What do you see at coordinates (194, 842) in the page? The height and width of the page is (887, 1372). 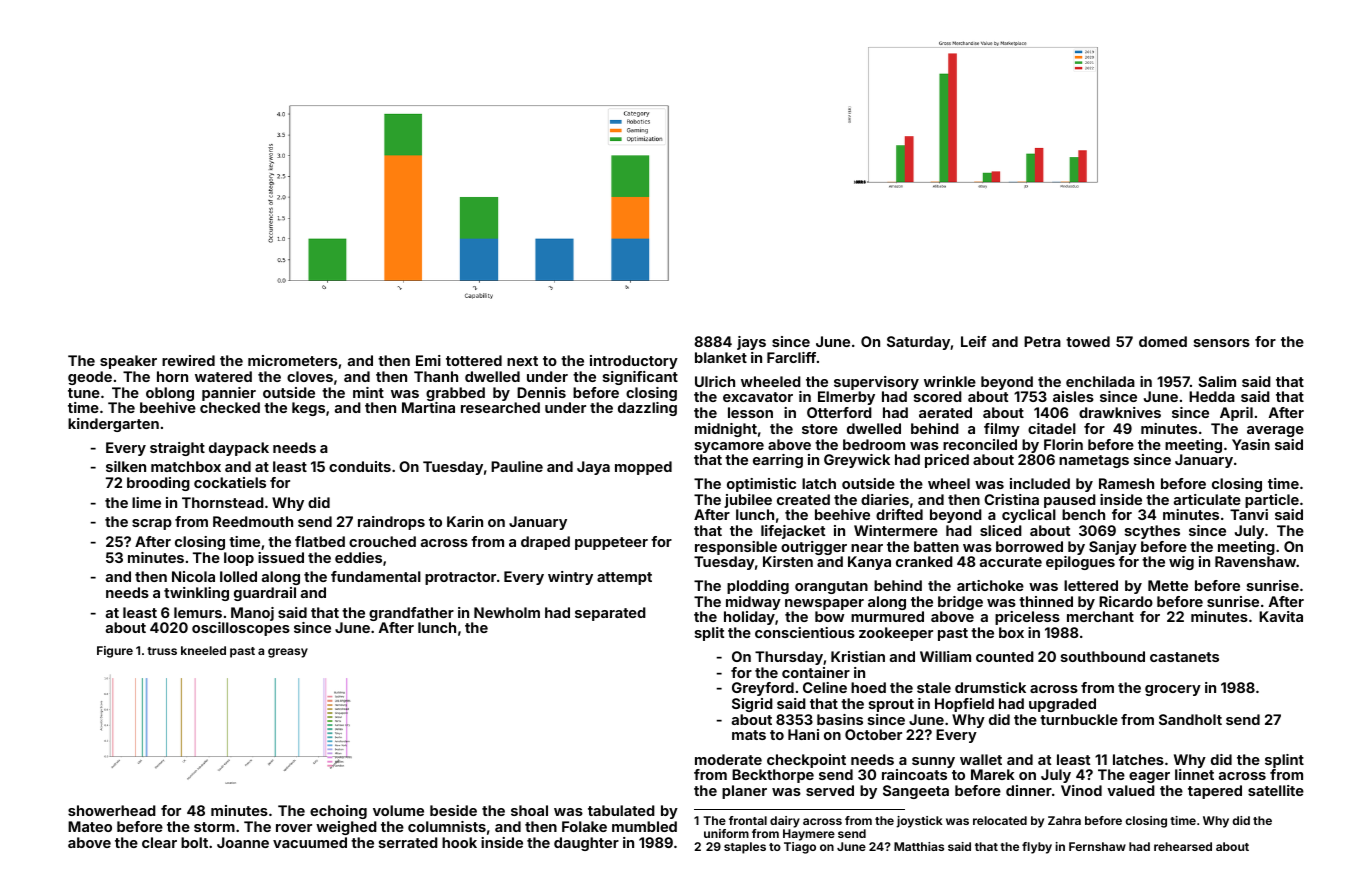 I see `bolt` at bounding box center [194, 842].
